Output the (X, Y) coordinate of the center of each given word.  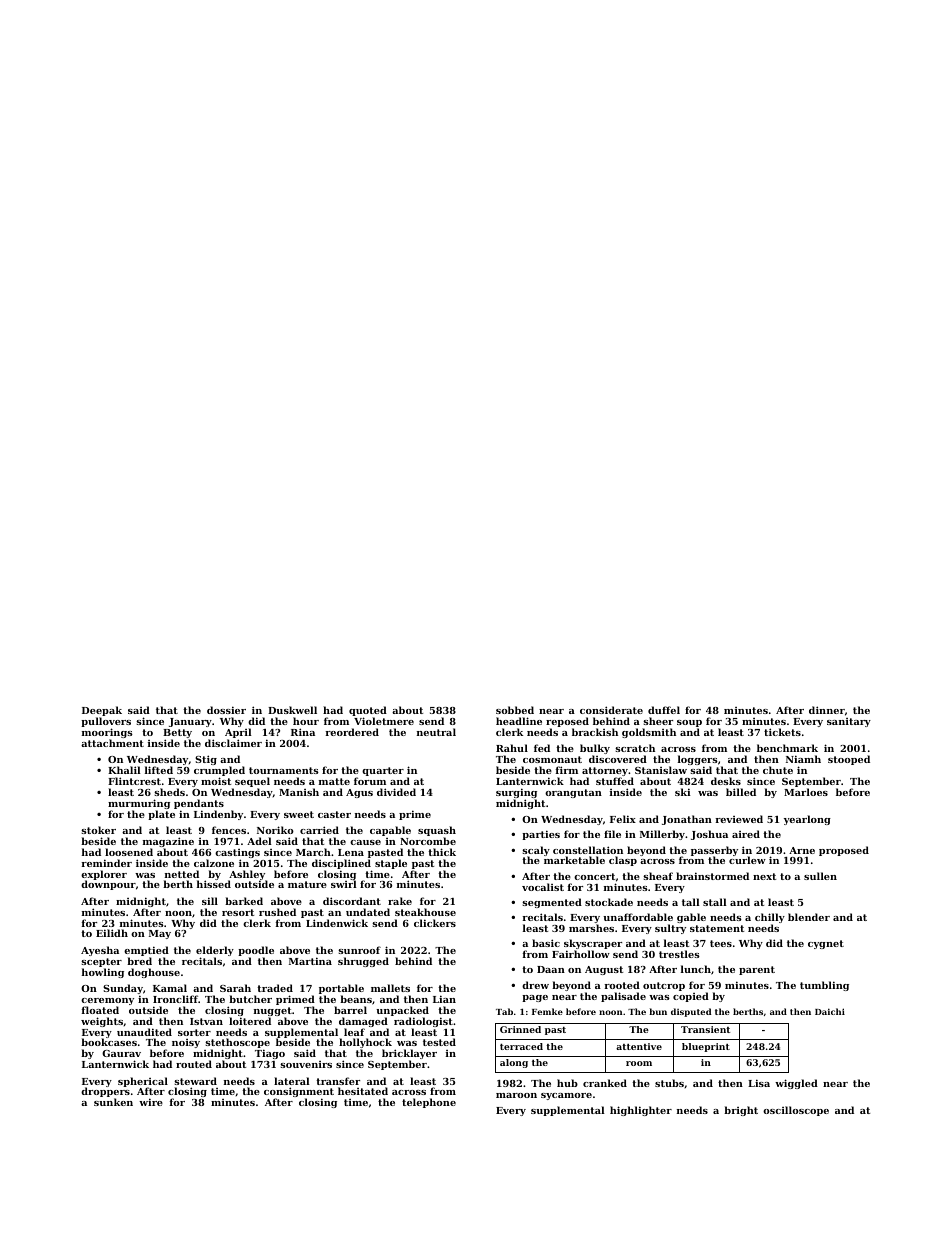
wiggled (796, 1084)
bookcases (109, 1042)
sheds (169, 792)
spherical (143, 1082)
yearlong (807, 820)
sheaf (658, 876)
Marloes (806, 792)
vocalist (543, 887)
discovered (618, 759)
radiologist (423, 1022)
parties (541, 835)
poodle (256, 951)
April (238, 733)
